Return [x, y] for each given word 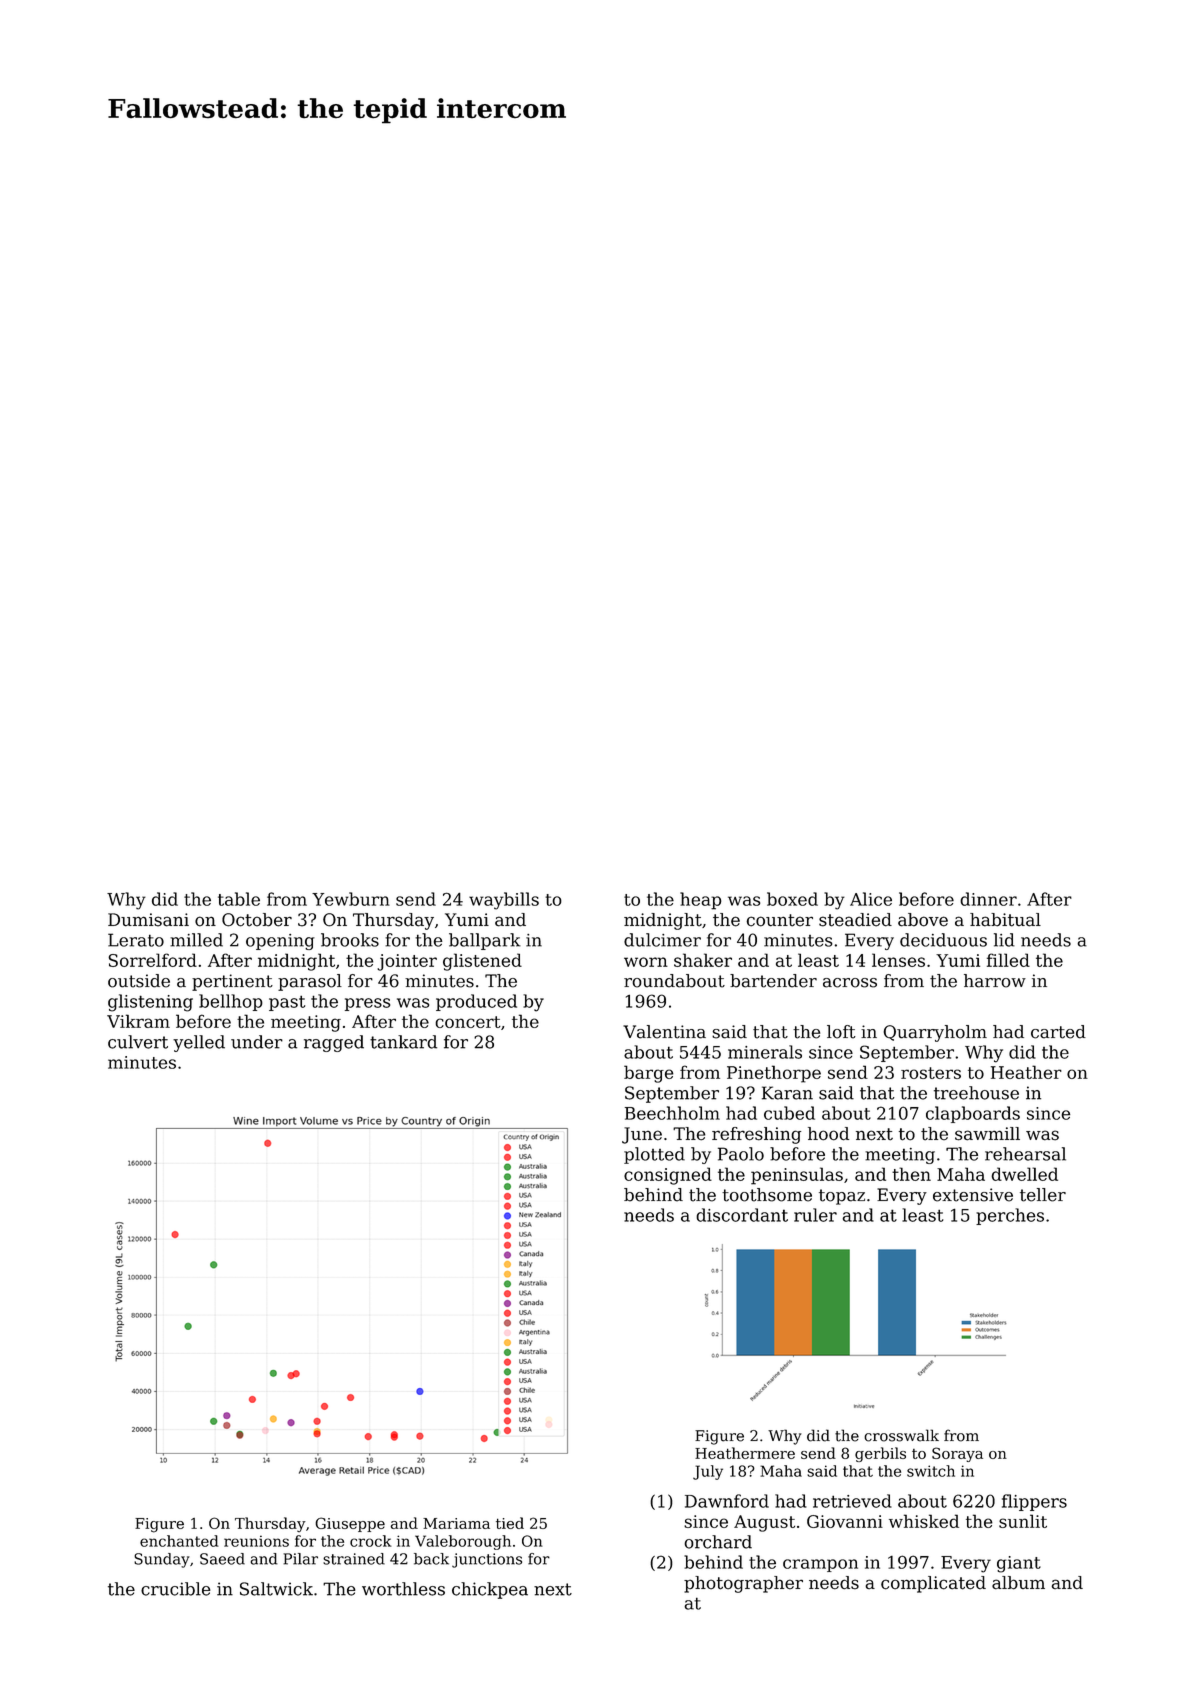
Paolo [741, 1154]
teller [1043, 1195]
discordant [742, 1215]
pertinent [232, 982]
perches [1010, 1216]
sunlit [1023, 1521]
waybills [504, 901]
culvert [138, 1042]
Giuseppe [350, 1524]
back [431, 1559]
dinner [988, 899]
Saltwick [276, 1589]
